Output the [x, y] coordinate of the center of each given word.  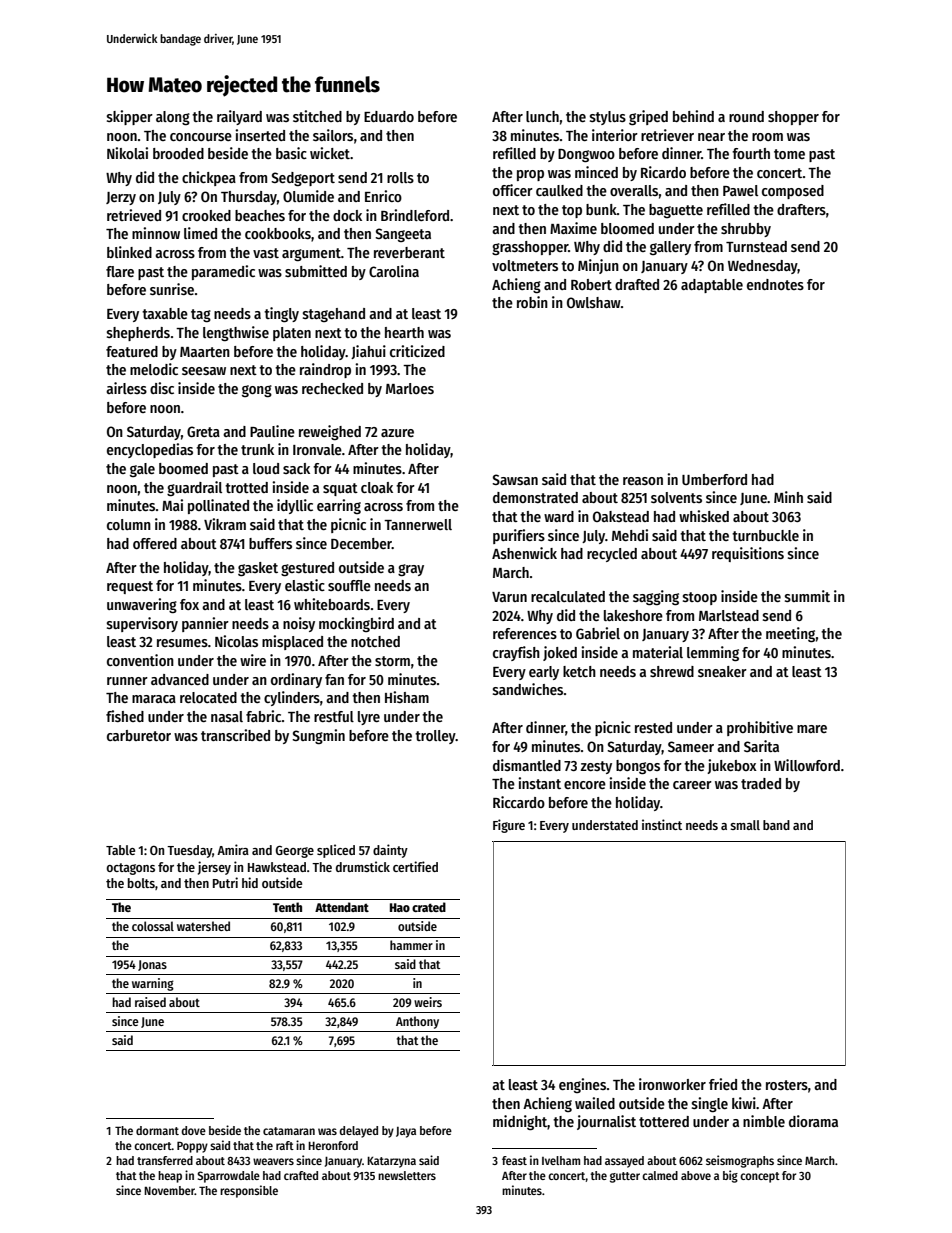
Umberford [714, 479]
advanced [180, 679]
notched [375, 641]
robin [532, 302]
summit [807, 596]
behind [693, 116]
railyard [239, 117]
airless [126, 388]
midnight [520, 1122]
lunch [542, 116]
